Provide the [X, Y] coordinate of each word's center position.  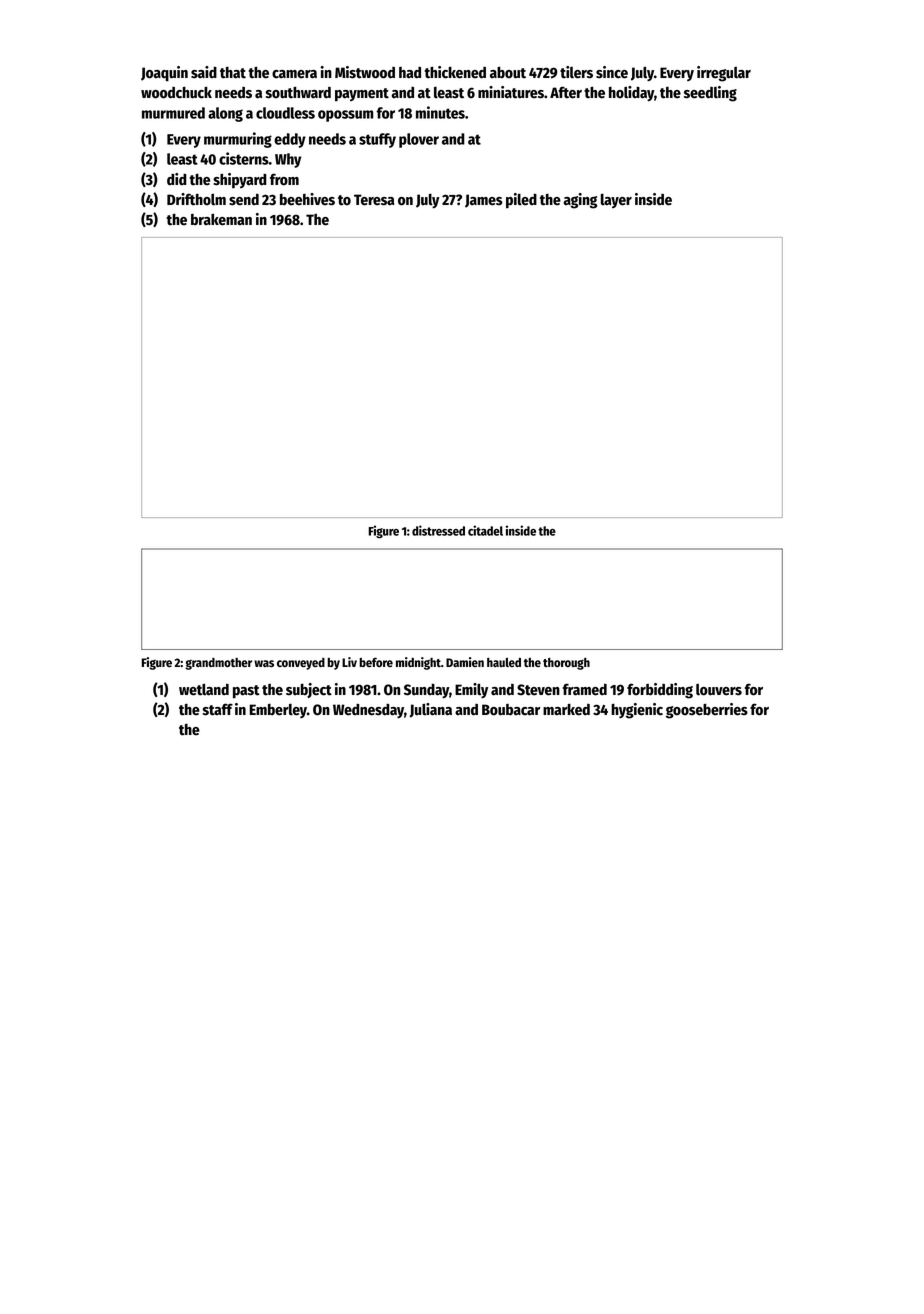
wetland [204, 689]
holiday [631, 94]
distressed [438, 530]
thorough [566, 664]
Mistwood [365, 72]
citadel [485, 530]
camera [294, 74]
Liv [349, 662]
